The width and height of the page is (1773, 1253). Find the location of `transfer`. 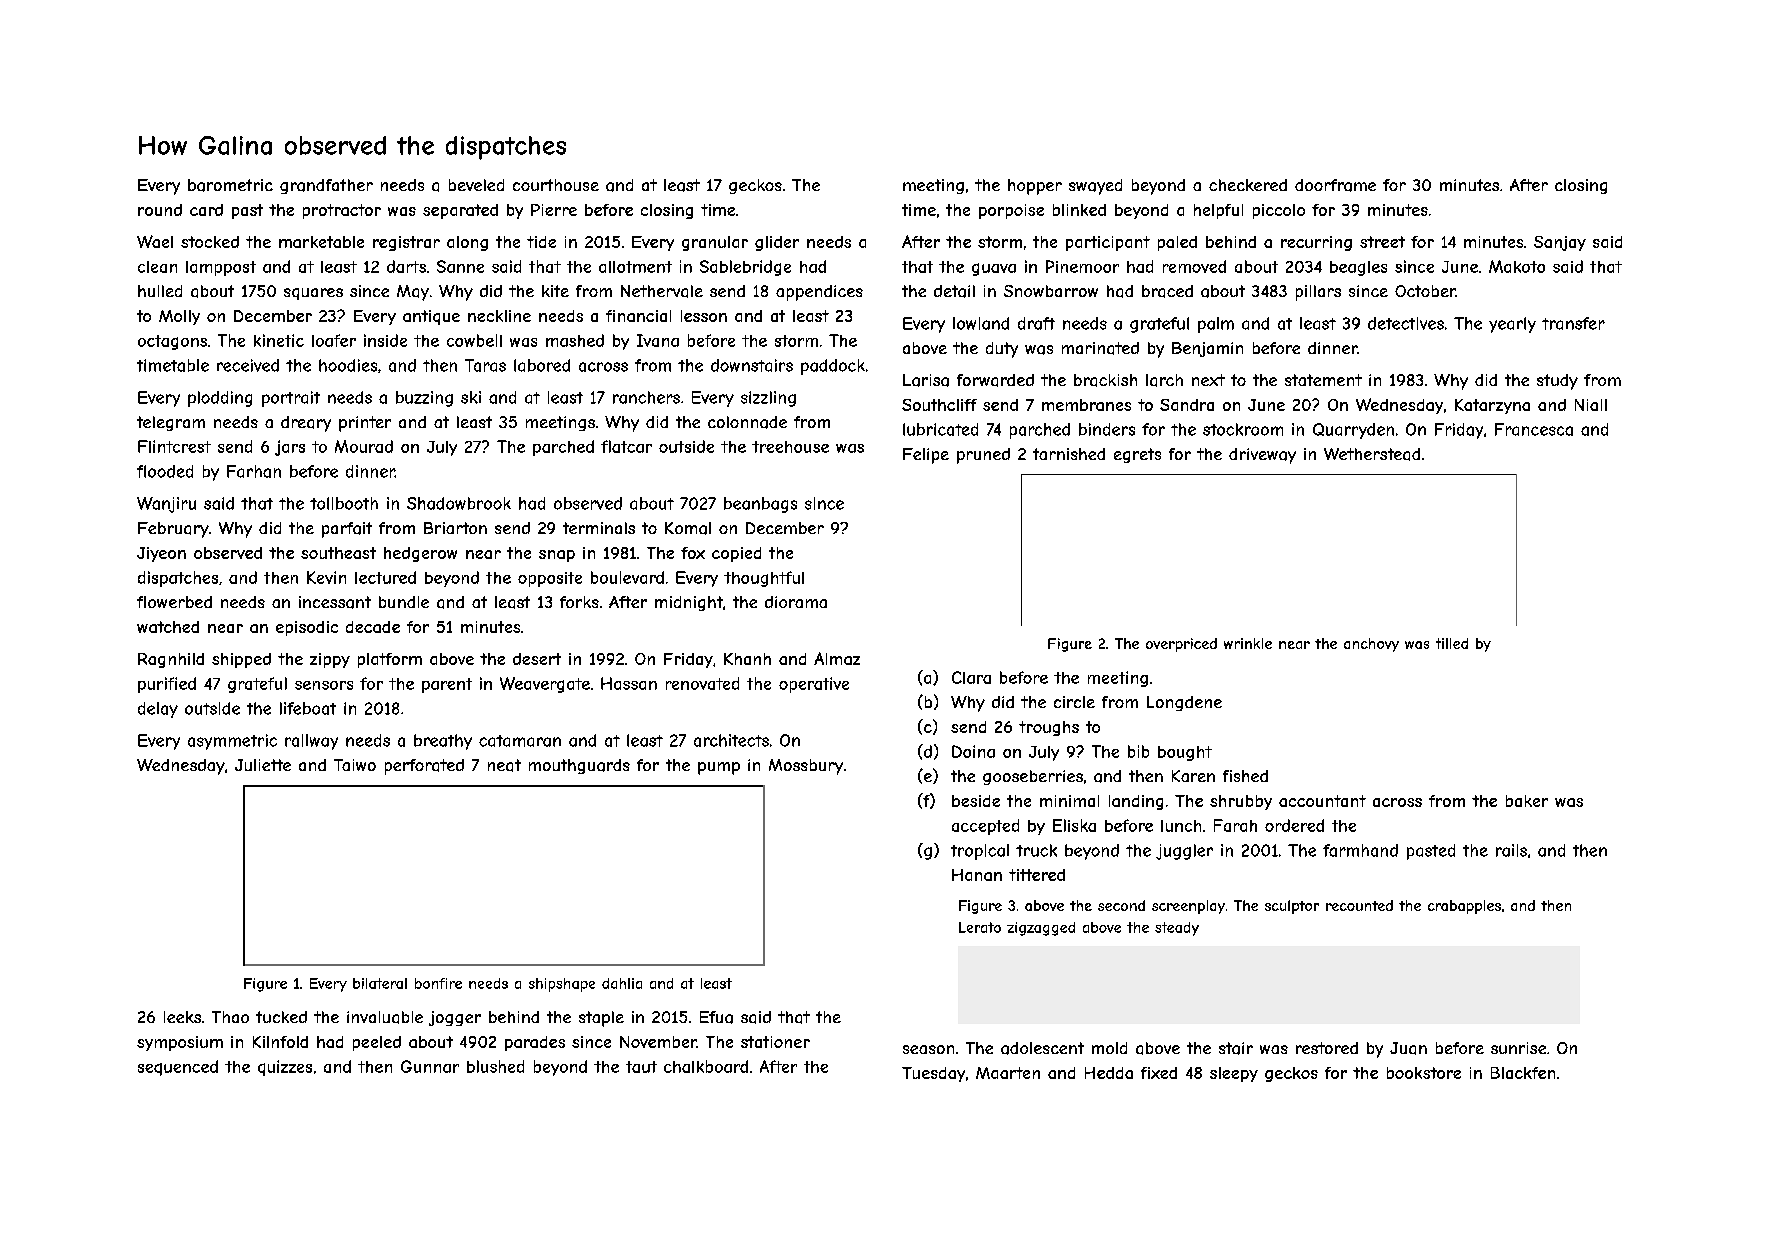

transfer is located at coordinates (1573, 323).
